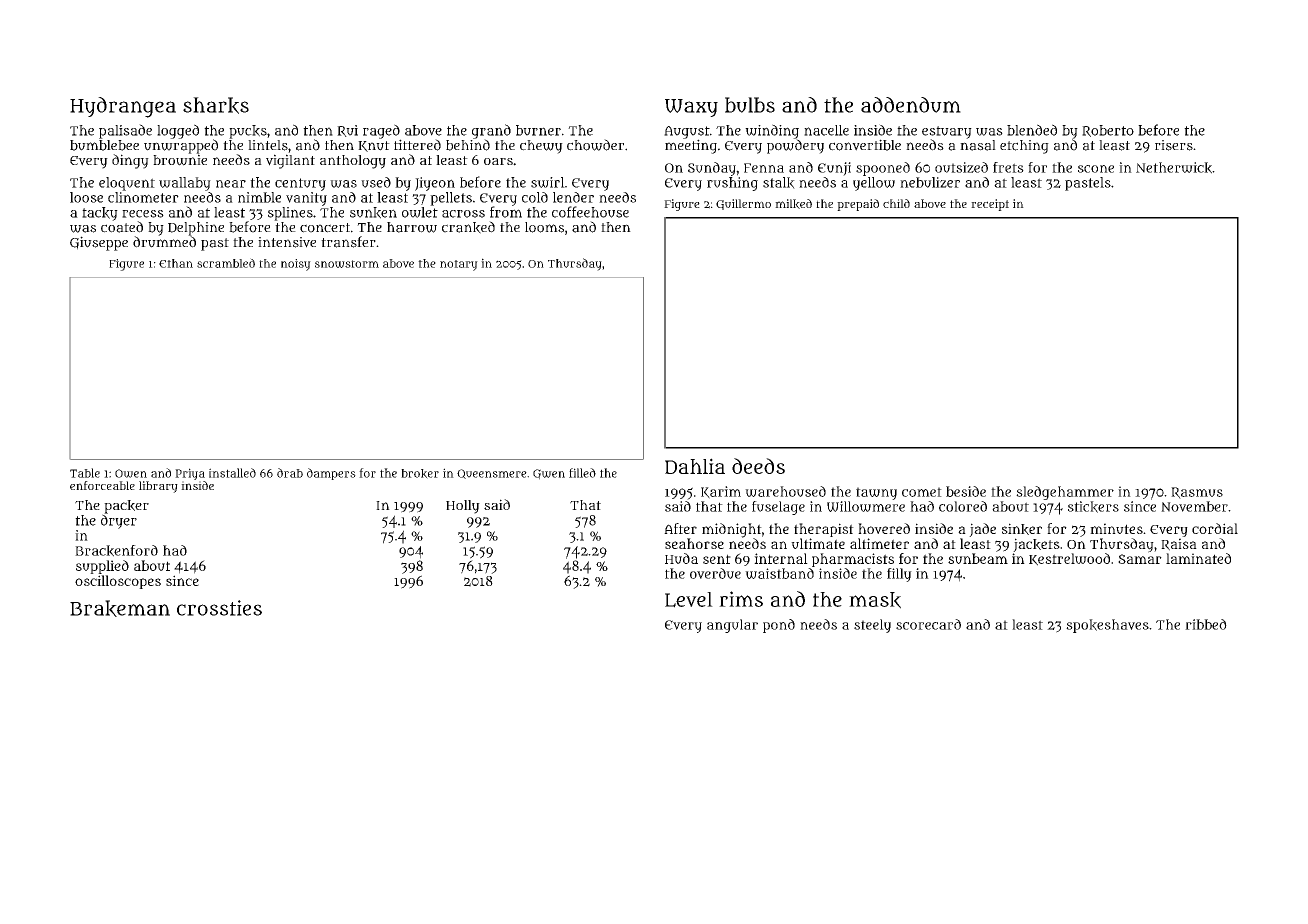 The height and width of the page is (924, 1308). I want to click on receipt, so click(990, 205).
